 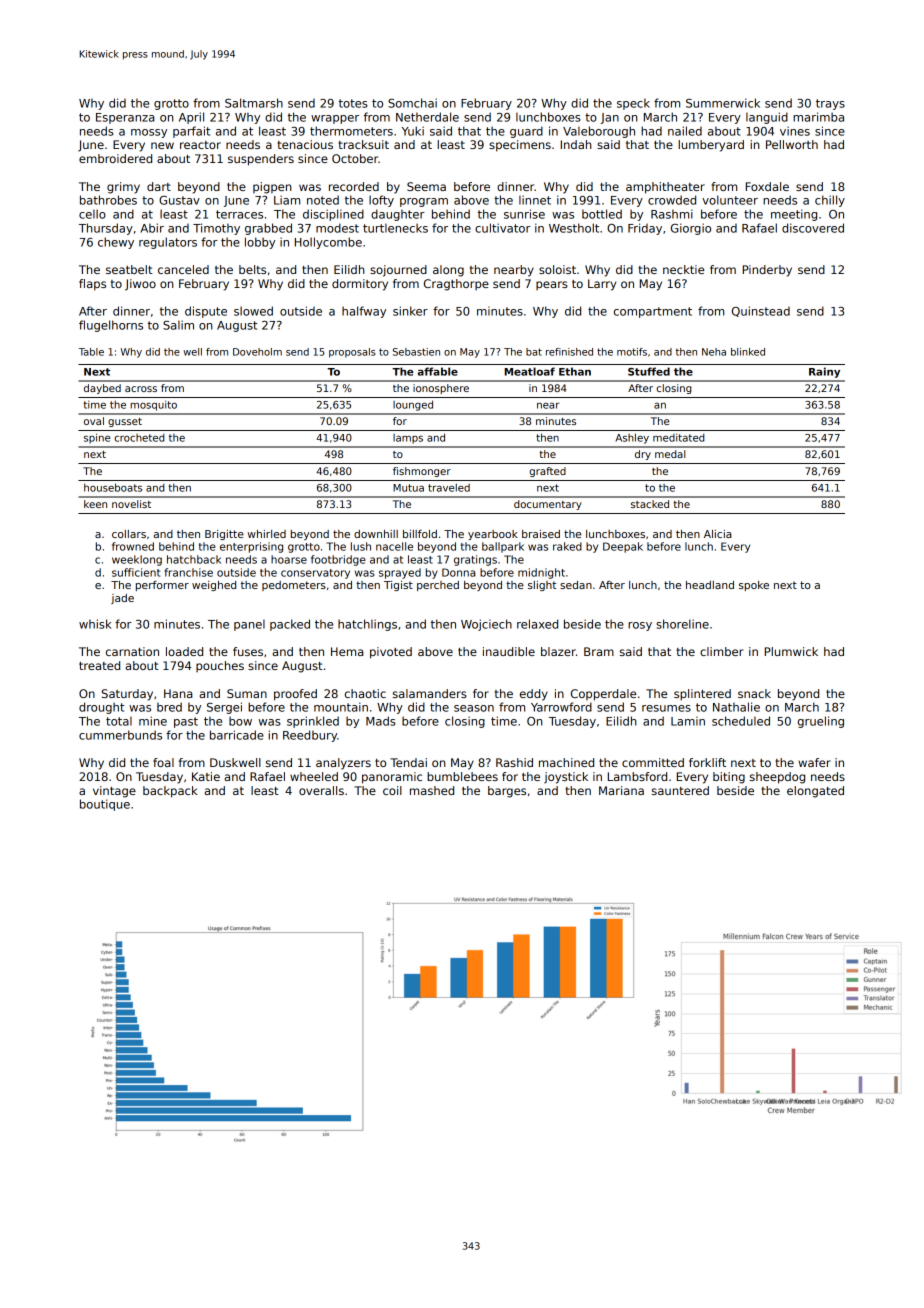 What do you see at coordinates (754, 586) in the image?
I see `spoke` at bounding box center [754, 586].
